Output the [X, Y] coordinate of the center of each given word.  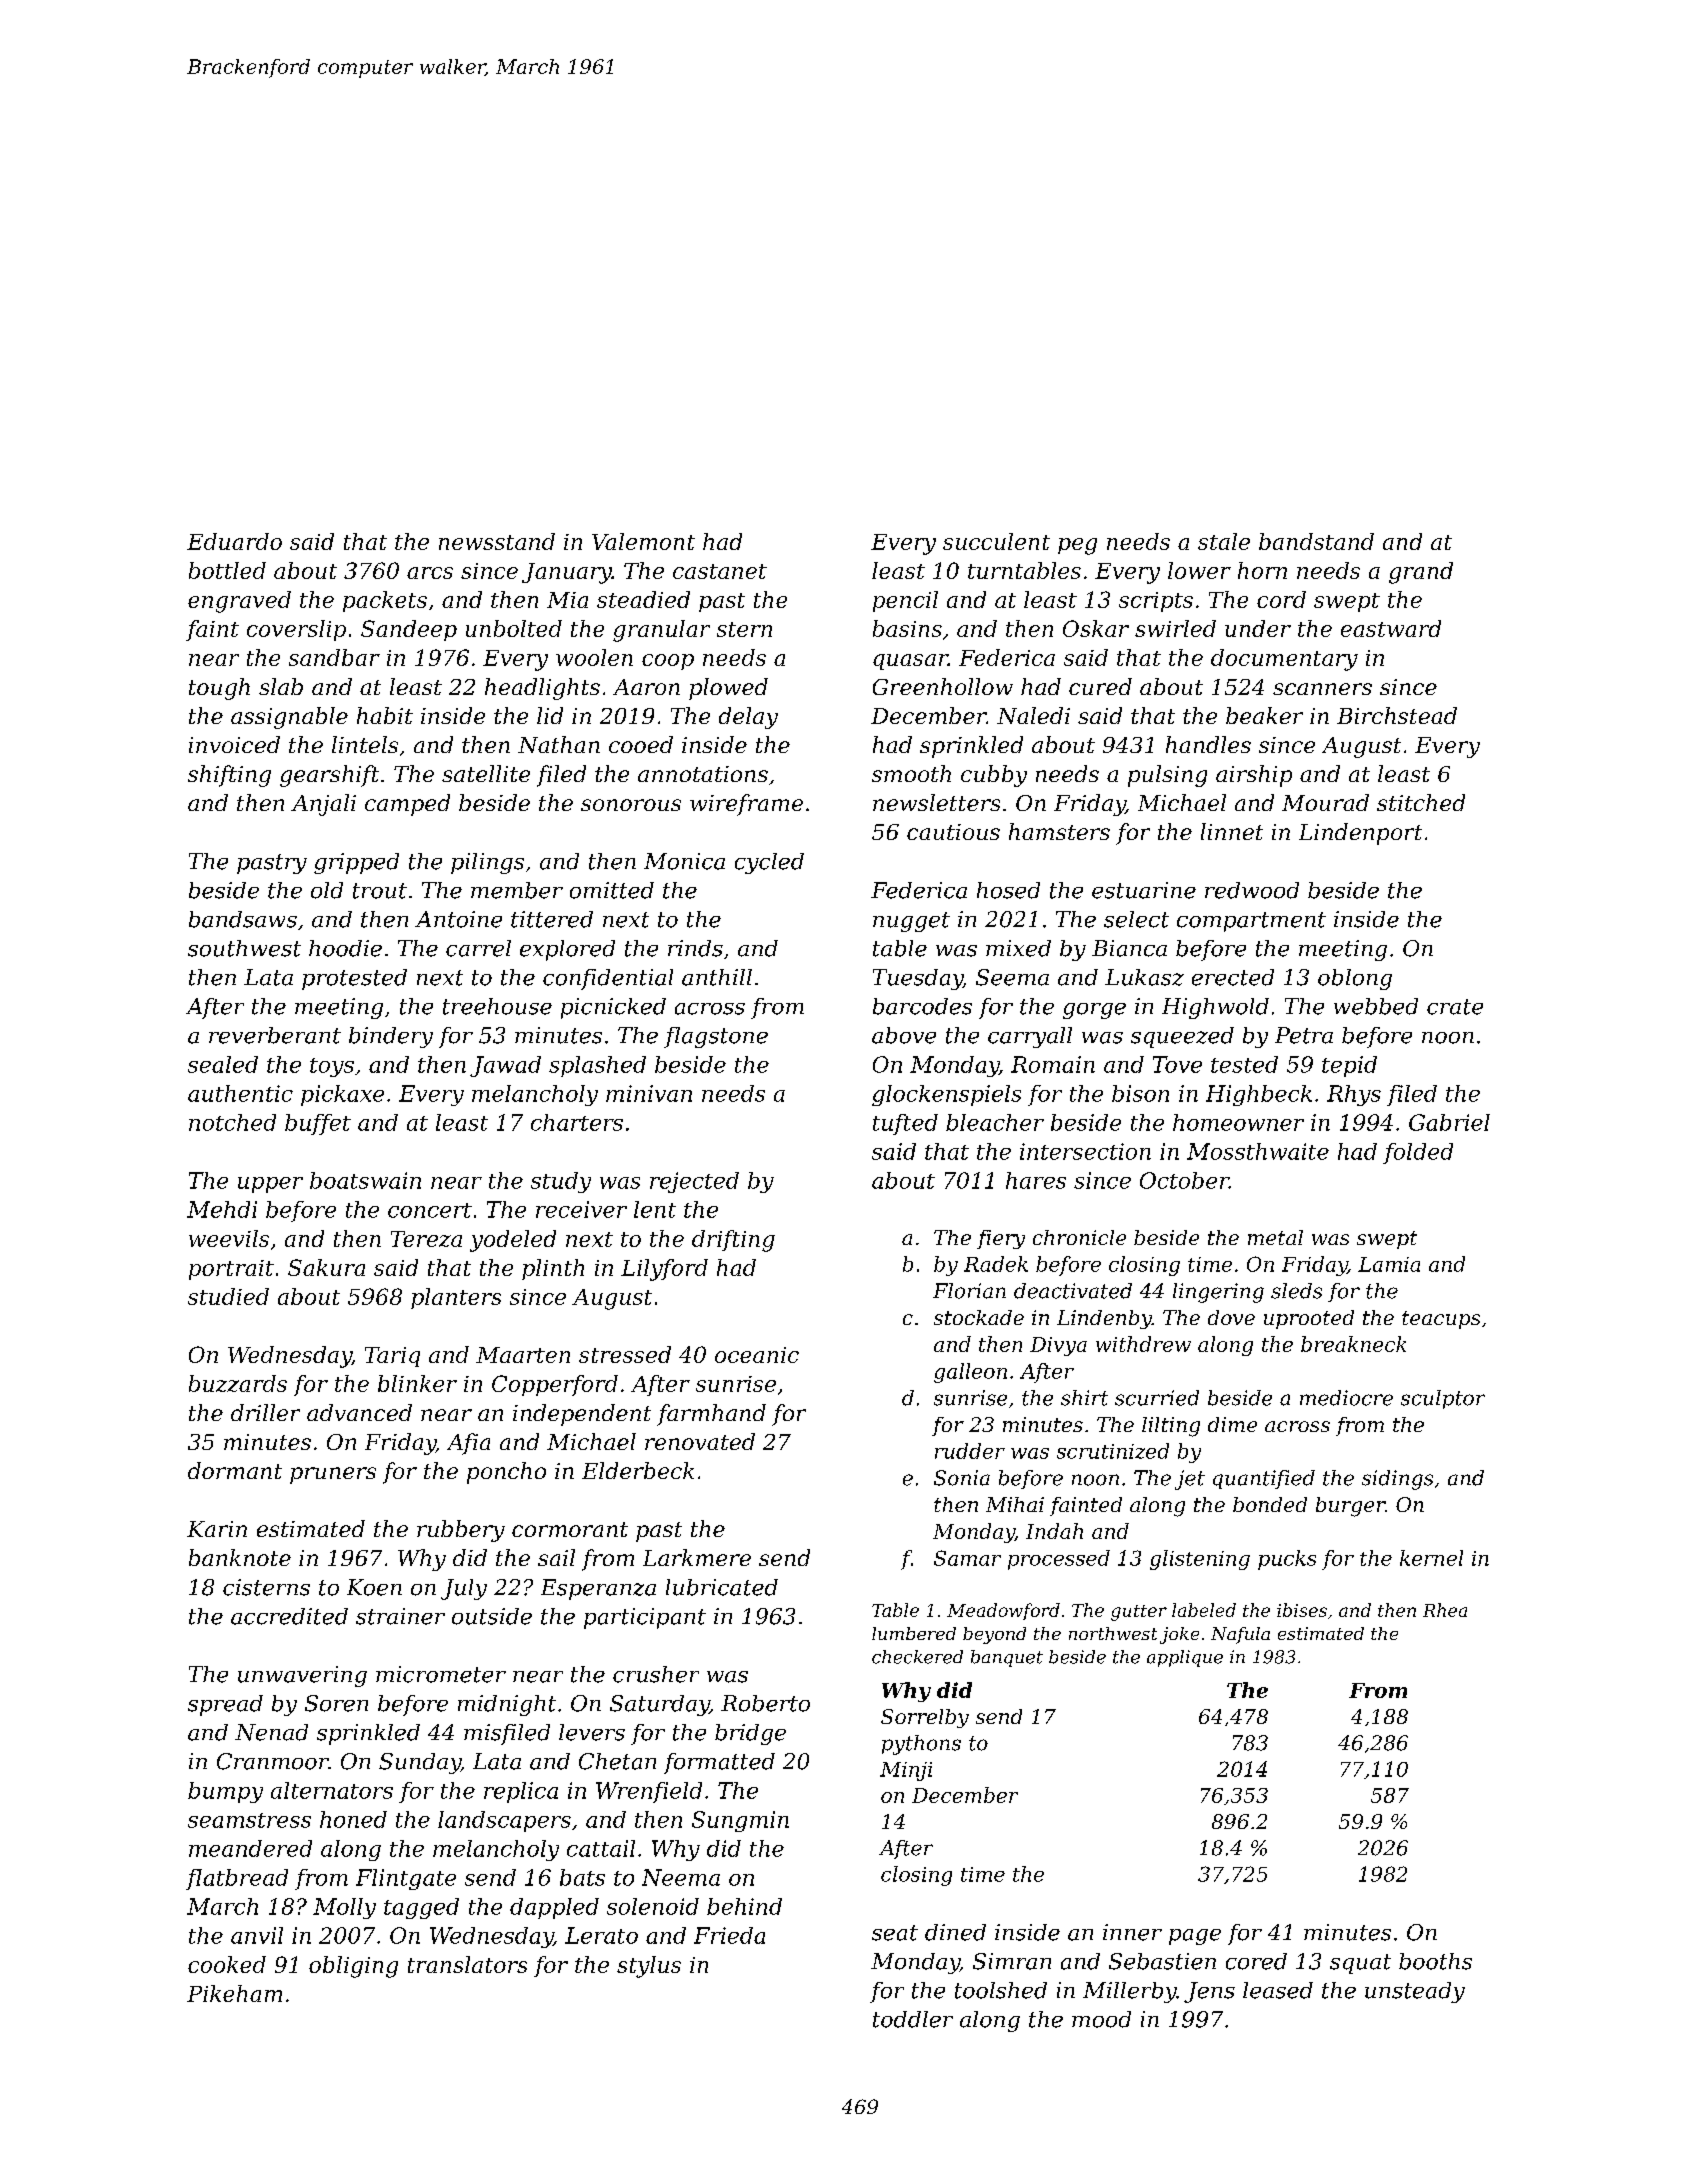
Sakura [326, 1267]
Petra [1304, 1035]
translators [467, 1964]
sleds [1296, 1291]
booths [1435, 1961]
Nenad [271, 1732]
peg [1077, 546]
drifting [733, 1241]
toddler [913, 2019]
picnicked [613, 1008]
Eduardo [234, 541]
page [1195, 1937]
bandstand [1316, 541]
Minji [906, 1771]
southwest [244, 948]
